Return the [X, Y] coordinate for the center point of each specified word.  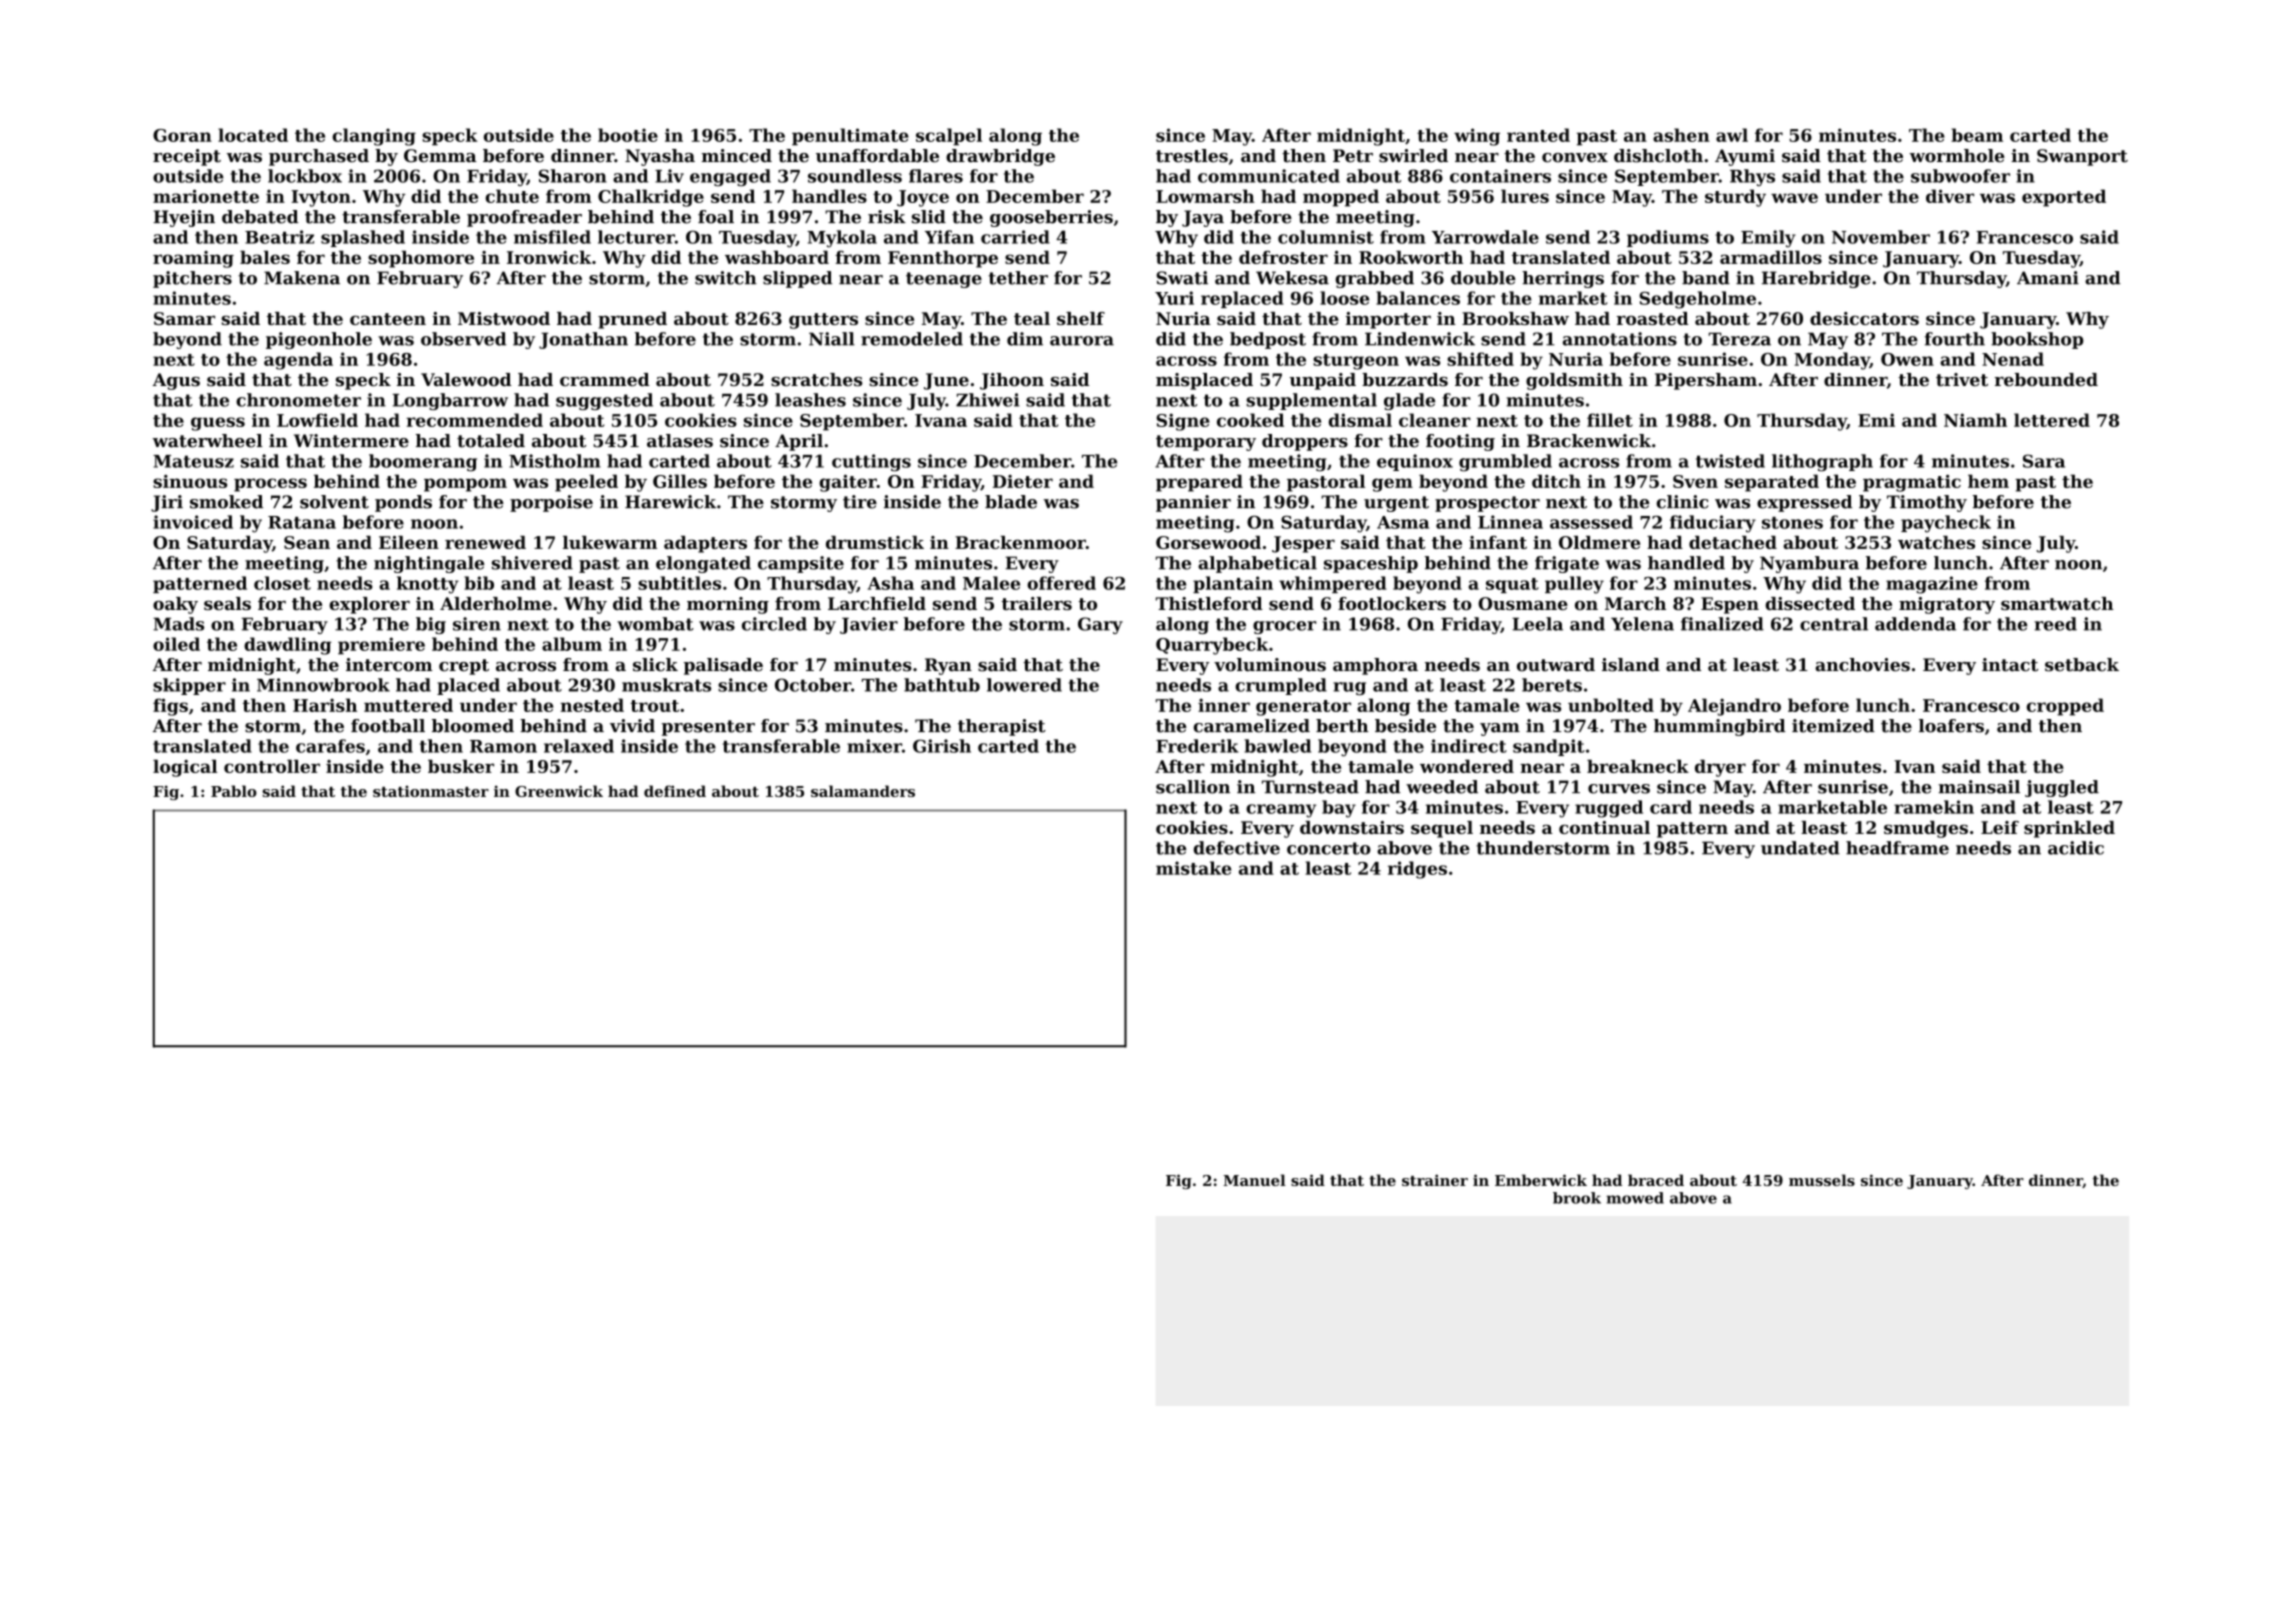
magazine [1932, 585]
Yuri [1174, 298]
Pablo [234, 791]
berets [1552, 685]
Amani [2048, 278]
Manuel [1254, 1180]
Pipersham [1706, 381]
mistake [1193, 868]
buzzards [1405, 380]
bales [265, 257]
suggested [604, 401]
